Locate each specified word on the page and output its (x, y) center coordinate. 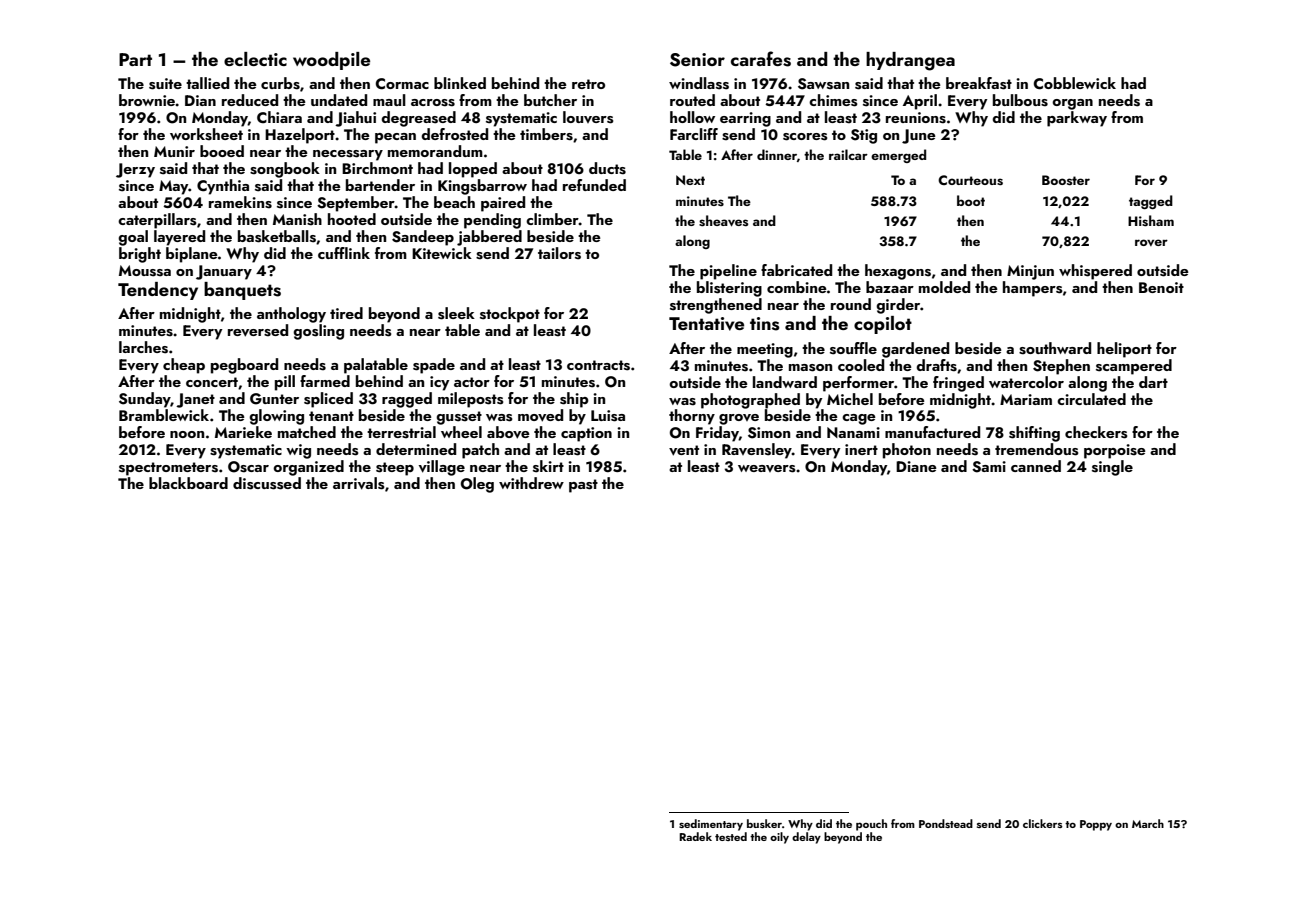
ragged (407, 400)
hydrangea (910, 61)
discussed (267, 483)
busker (764, 823)
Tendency (158, 291)
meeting (765, 350)
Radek (695, 836)
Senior (697, 60)
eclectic (255, 59)
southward (1055, 348)
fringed (958, 384)
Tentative (706, 324)
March (1148, 823)
